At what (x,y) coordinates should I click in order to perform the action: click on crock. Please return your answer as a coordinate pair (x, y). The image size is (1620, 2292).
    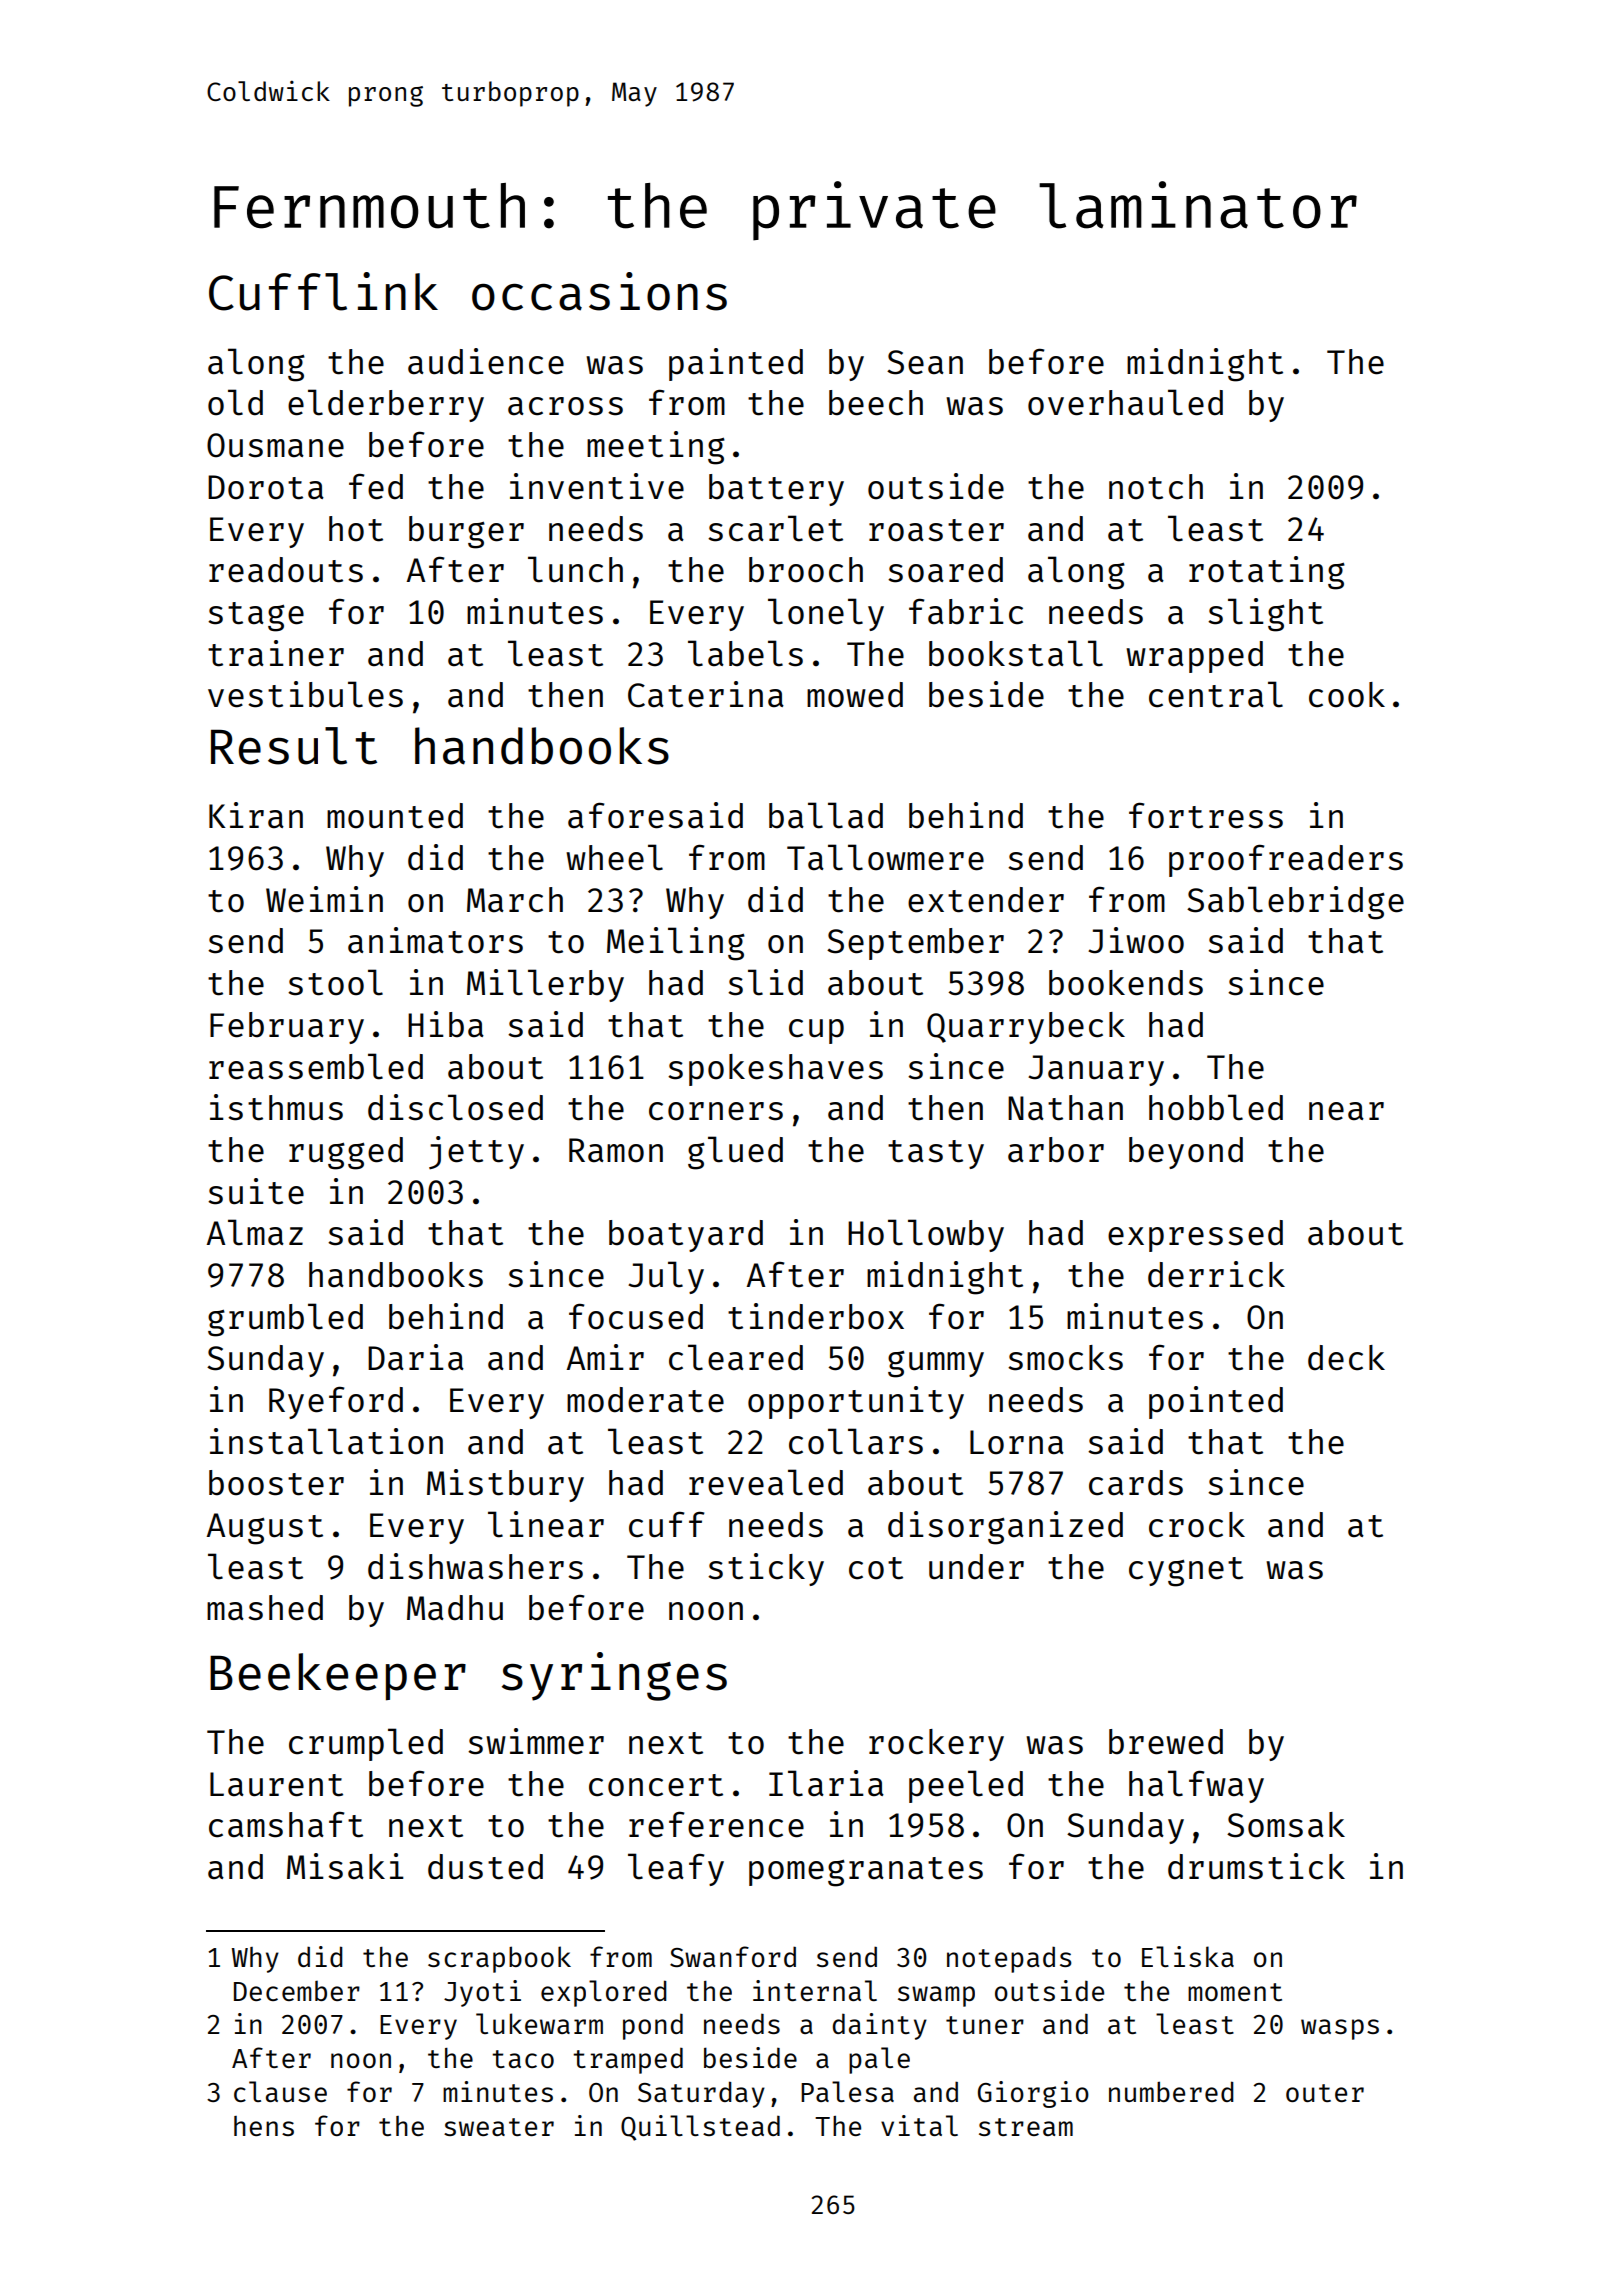
    Looking at the image, I should click on (1197, 1525).
